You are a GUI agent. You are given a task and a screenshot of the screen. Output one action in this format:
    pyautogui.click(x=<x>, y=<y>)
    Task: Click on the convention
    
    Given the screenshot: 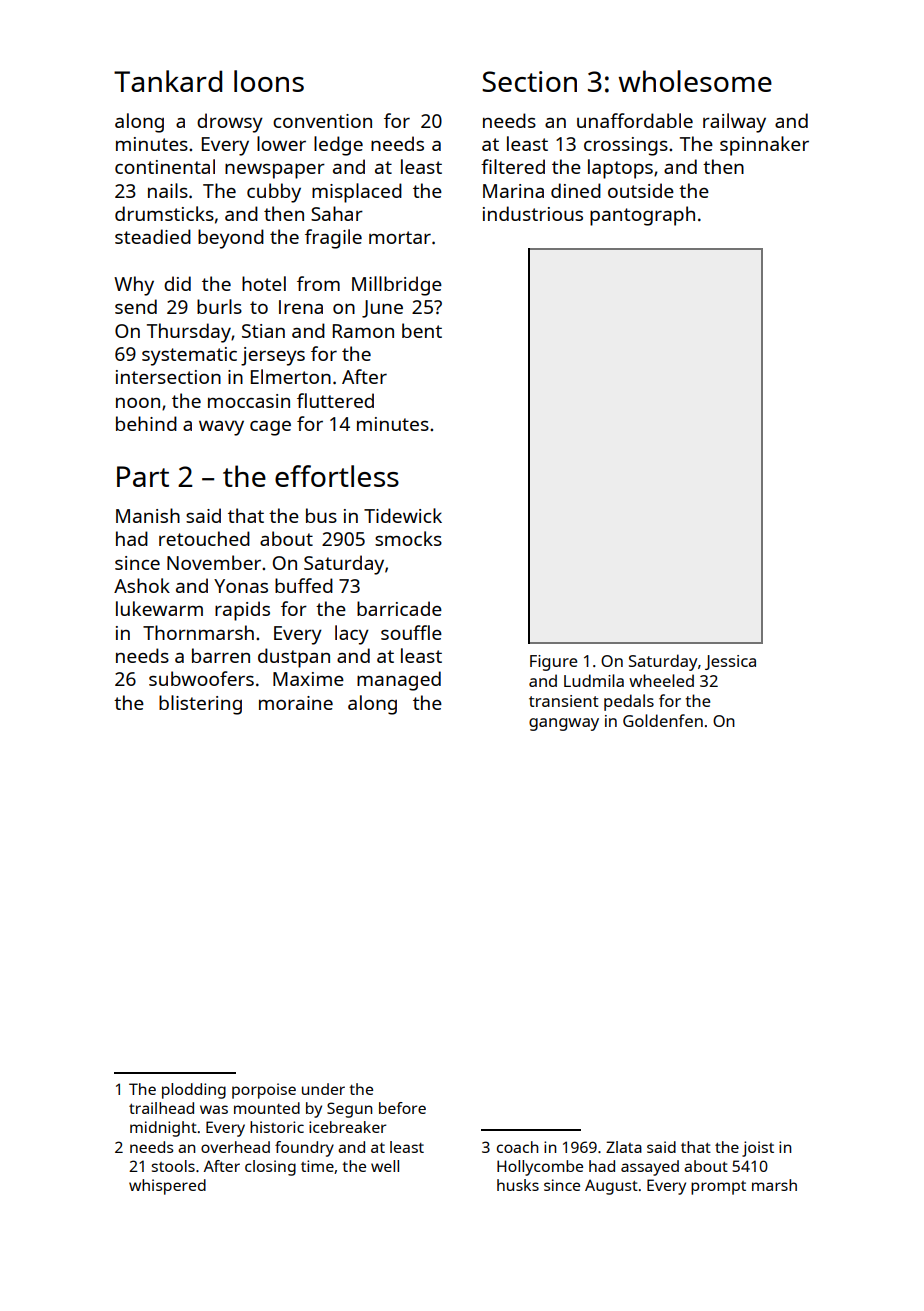 What is the action you would take?
    pyautogui.click(x=322, y=121)
